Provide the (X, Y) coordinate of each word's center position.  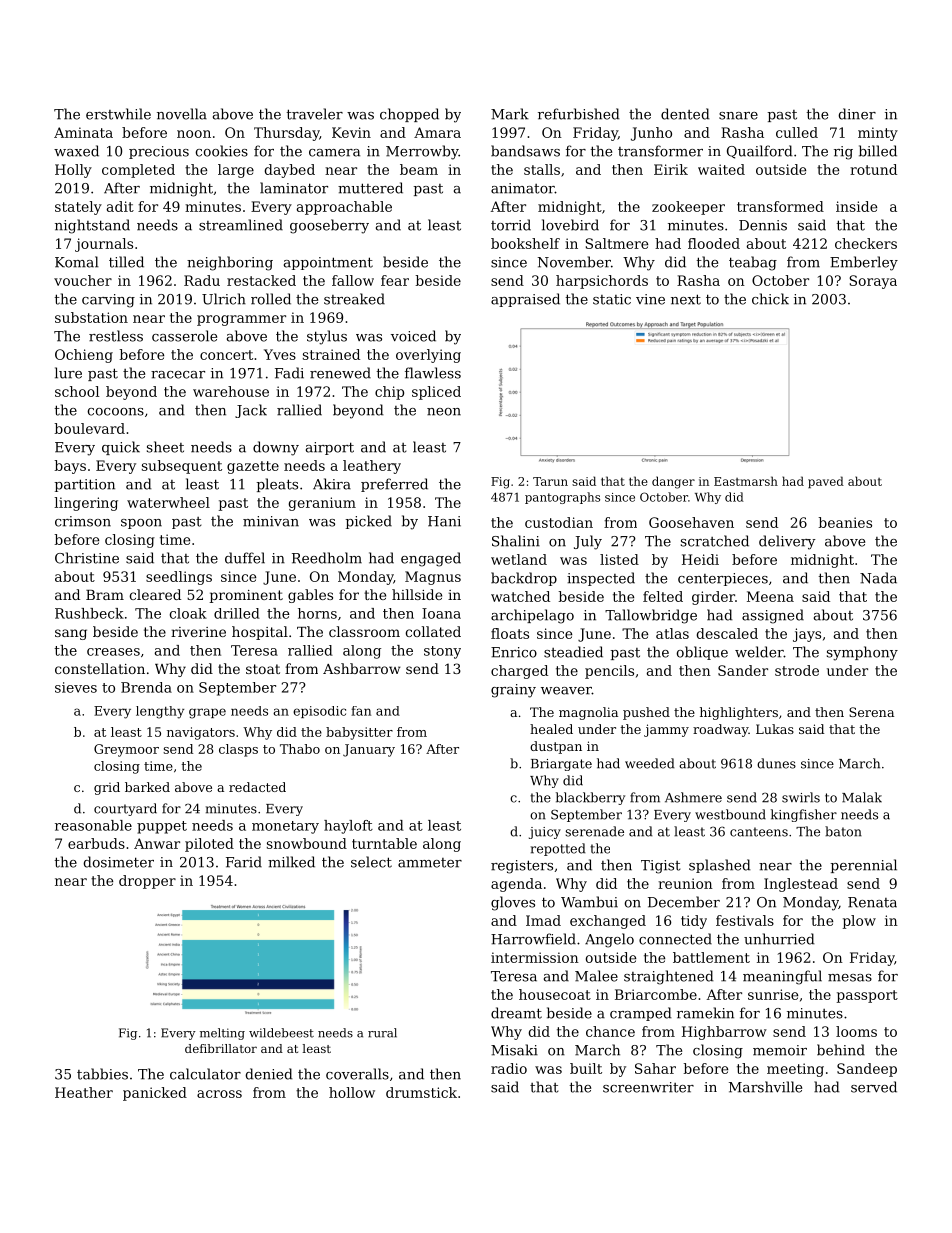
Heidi (700, 559)
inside (856, 206)
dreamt (516, 1013)
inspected (601, 579)
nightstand (92, 226)
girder (713, 598)
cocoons (115, 412)
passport (867, 996)
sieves (76, 687)
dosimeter (118, 862)
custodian (559, 522)
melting (222, 1034)
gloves (513, 903)
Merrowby (422, 152)
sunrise (773, 994)
